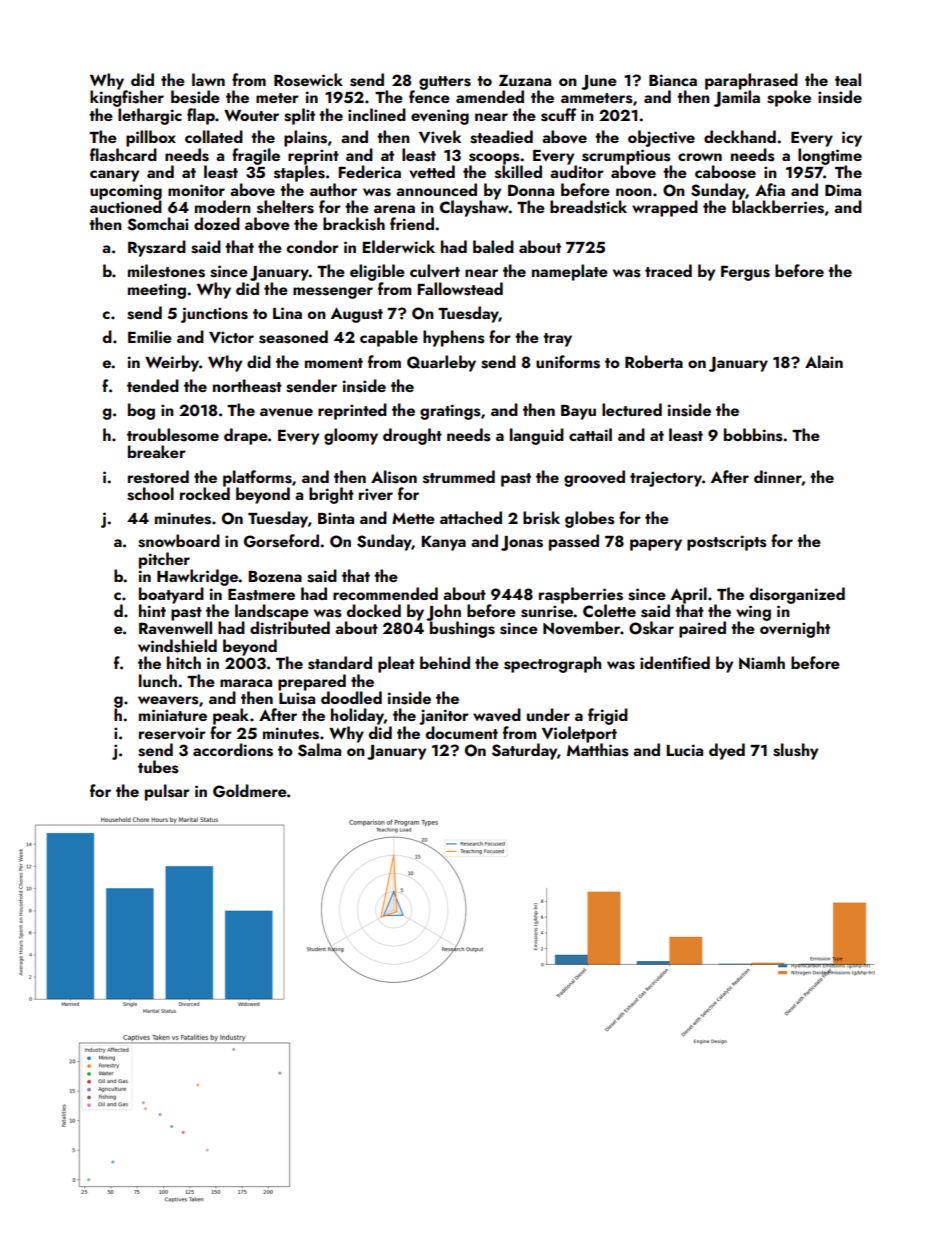  I want to click on Goldmere, so click(250, 791).
